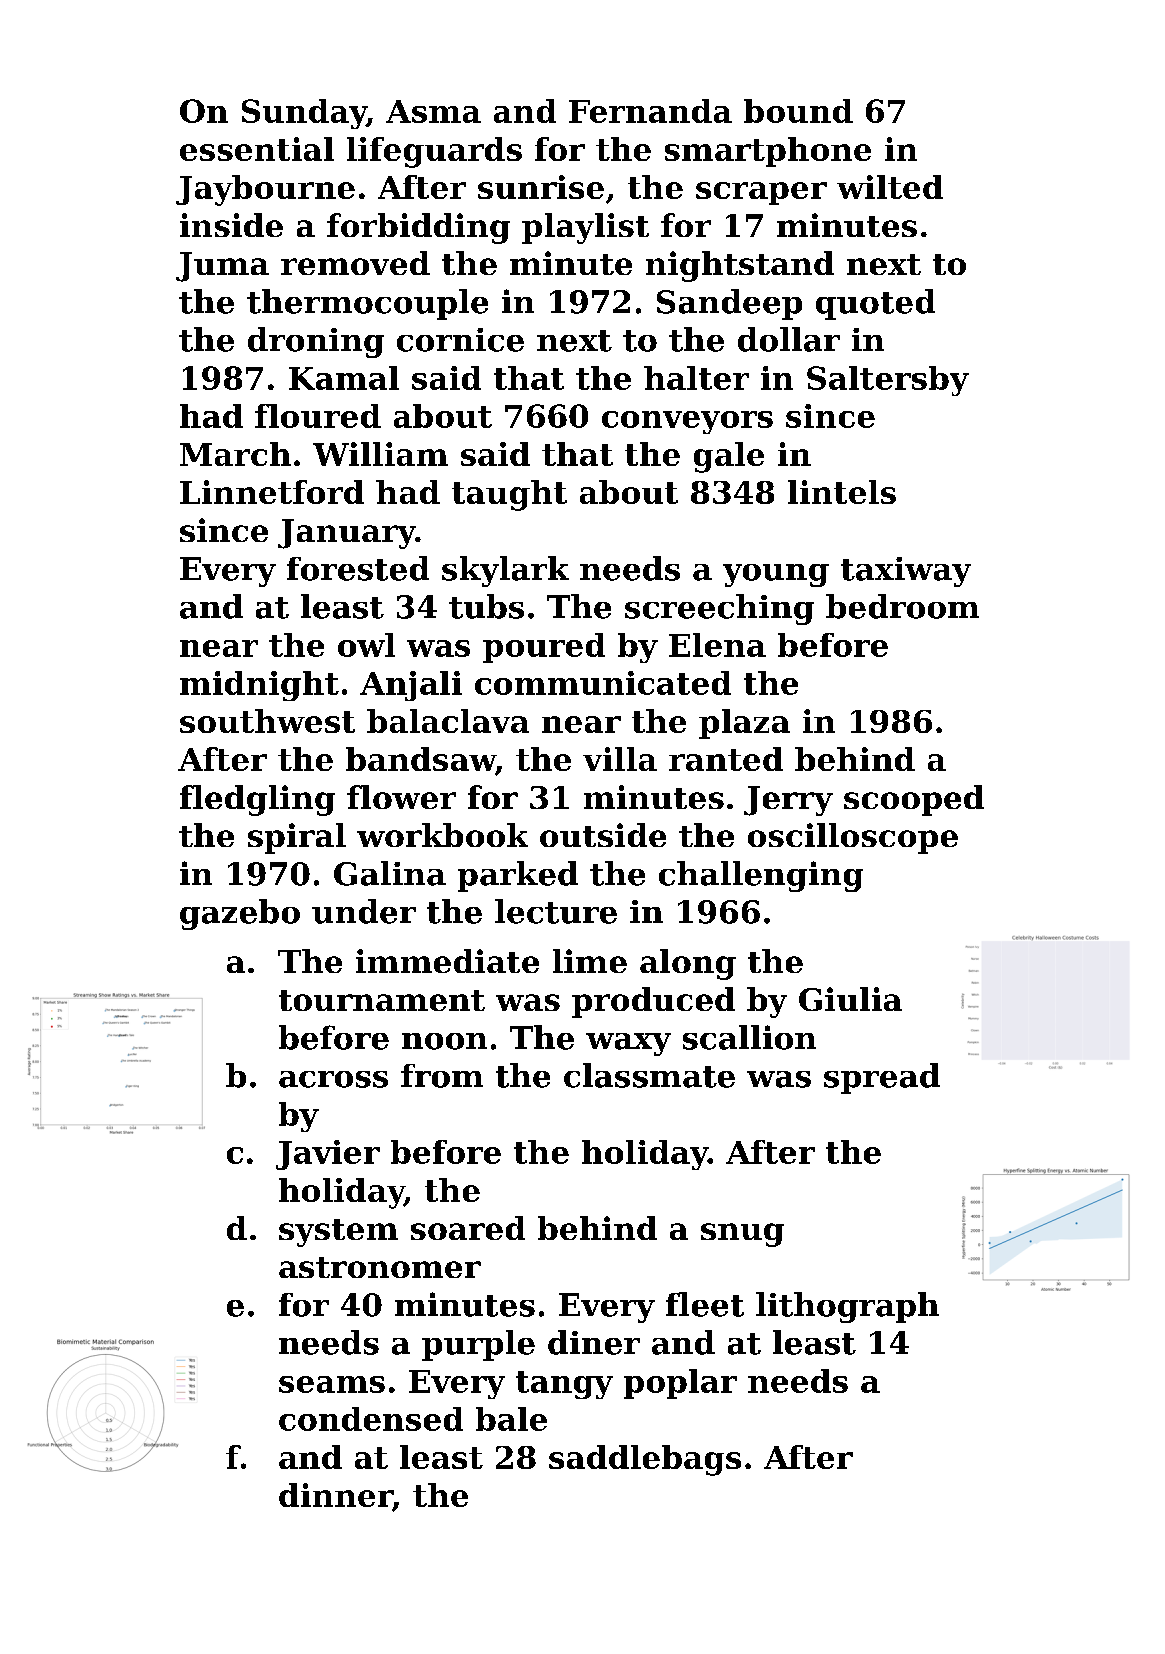  I want to click on lithograph, so click(847, 1307).
